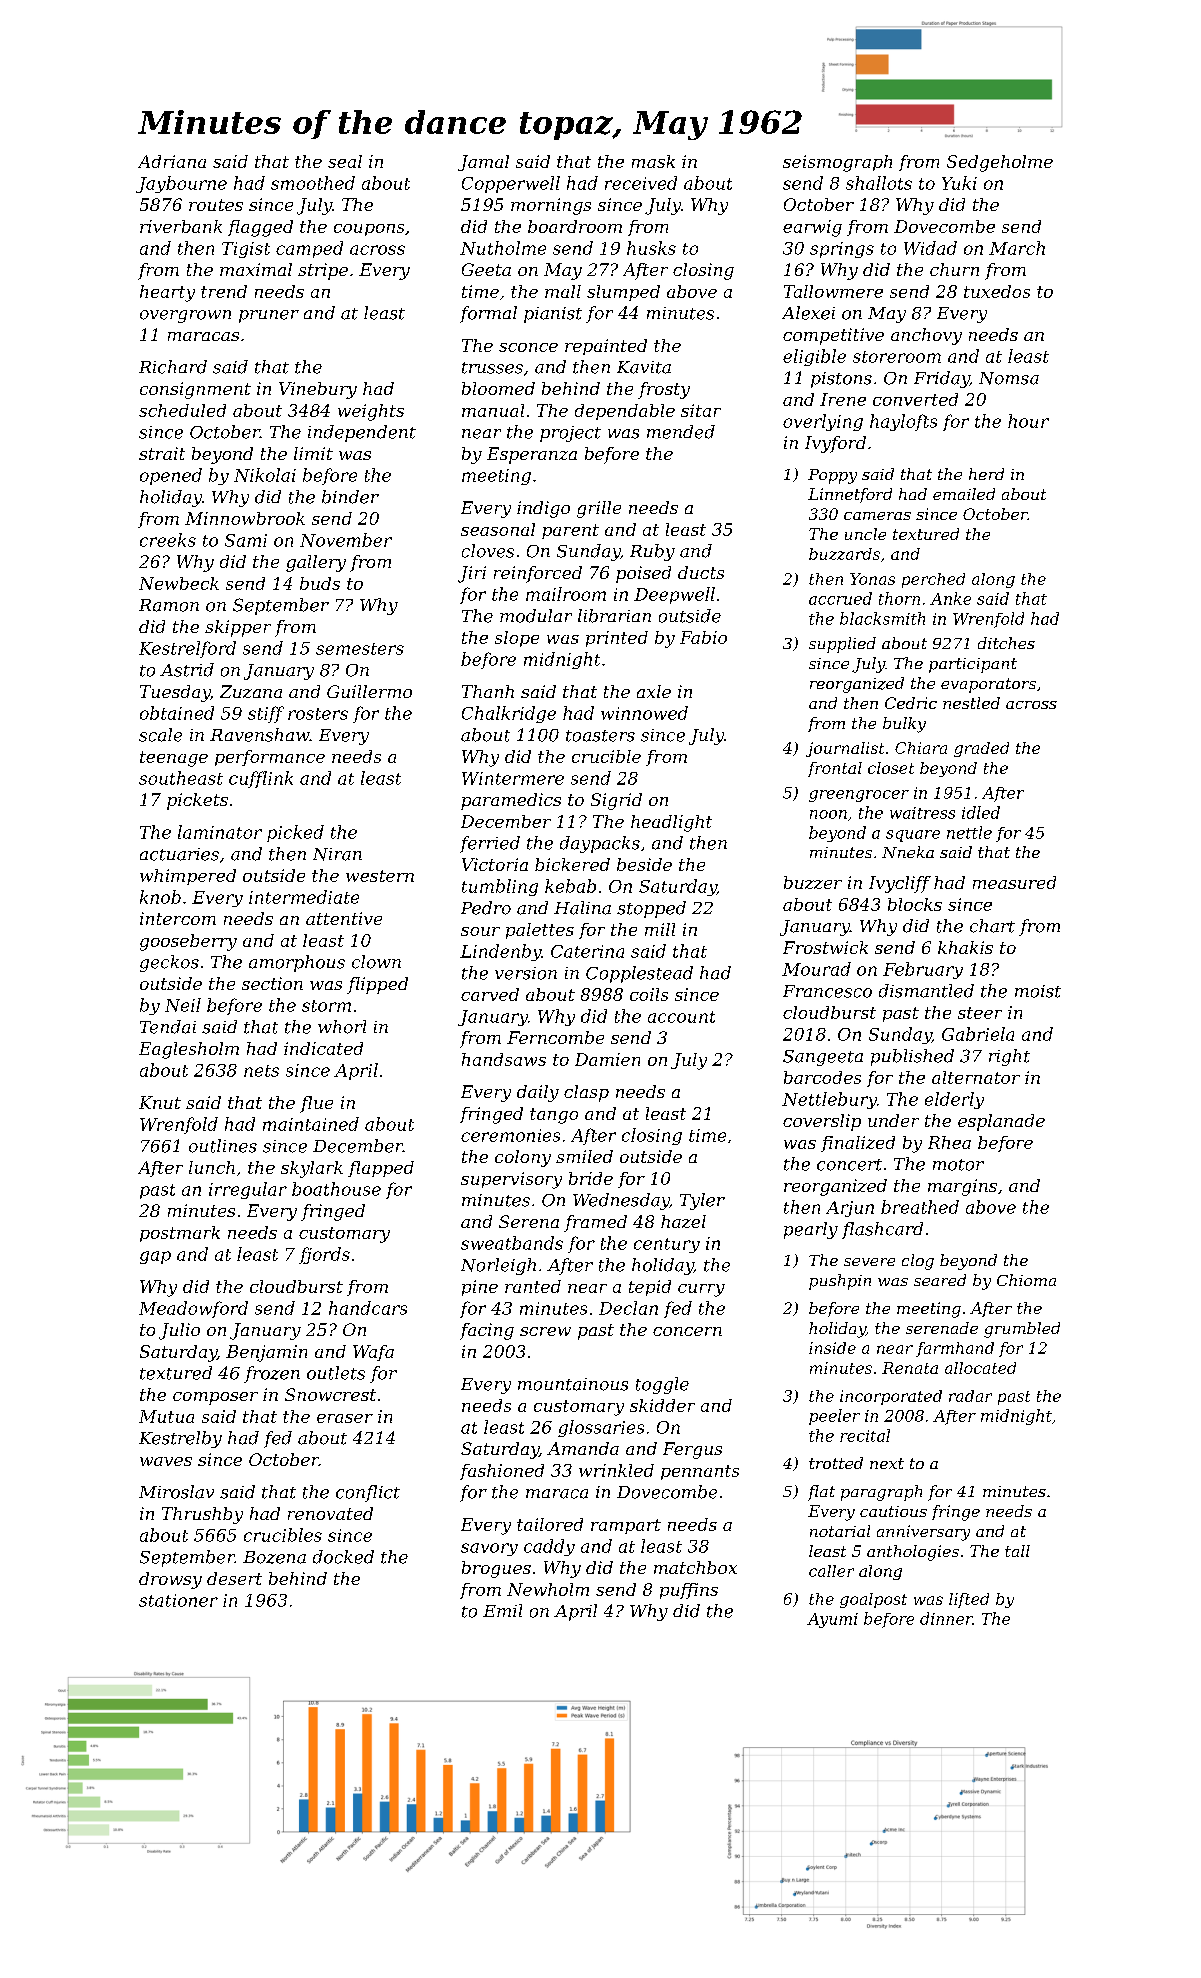 Image resolution: width=1201 pixels, height=1978 pixels. What do you see at coordinates (502, 1610) in the screenshot?
I see `Emil` at bounding box center [502, 1610].
